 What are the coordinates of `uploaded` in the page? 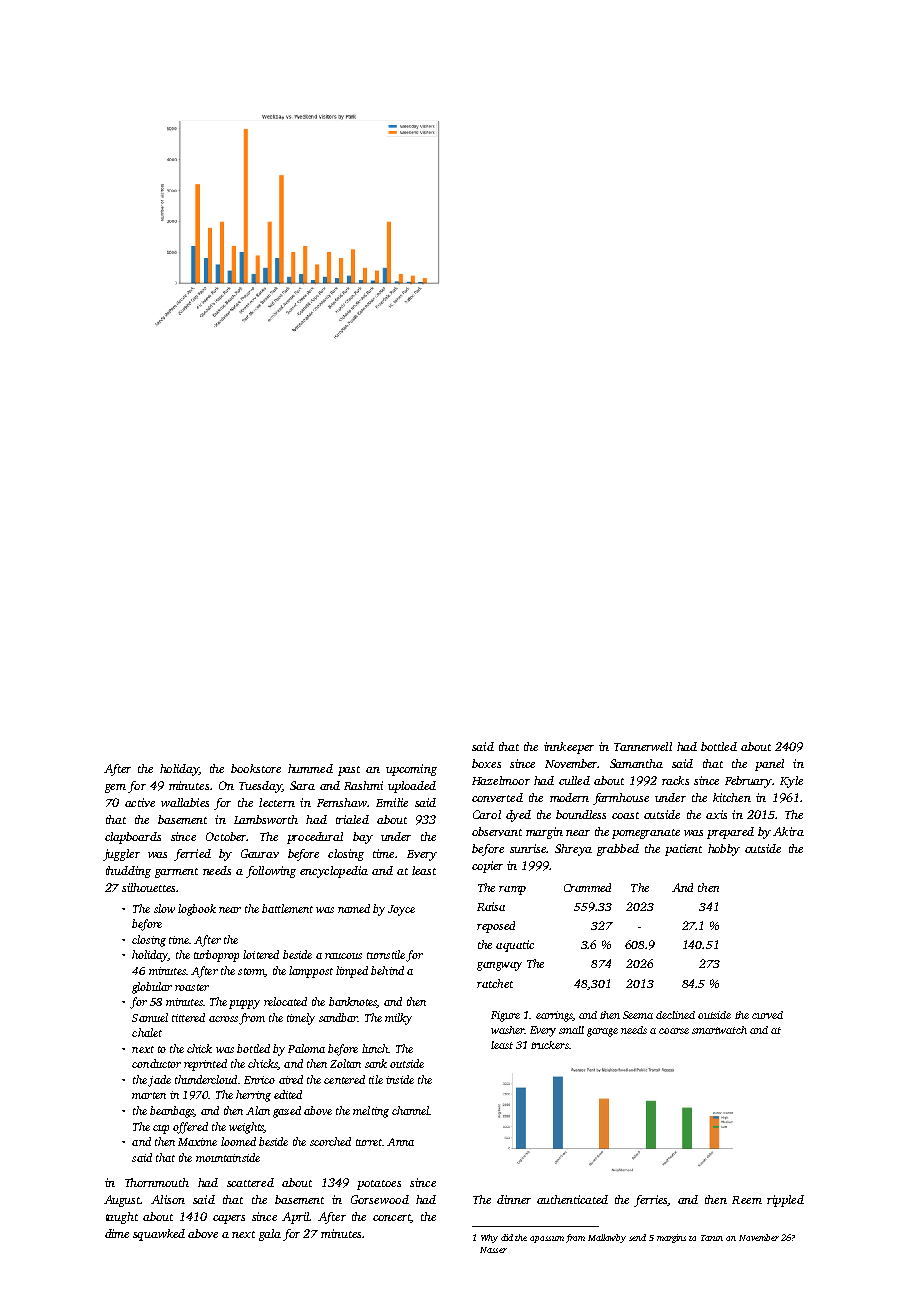 It's located at (412, 787).
